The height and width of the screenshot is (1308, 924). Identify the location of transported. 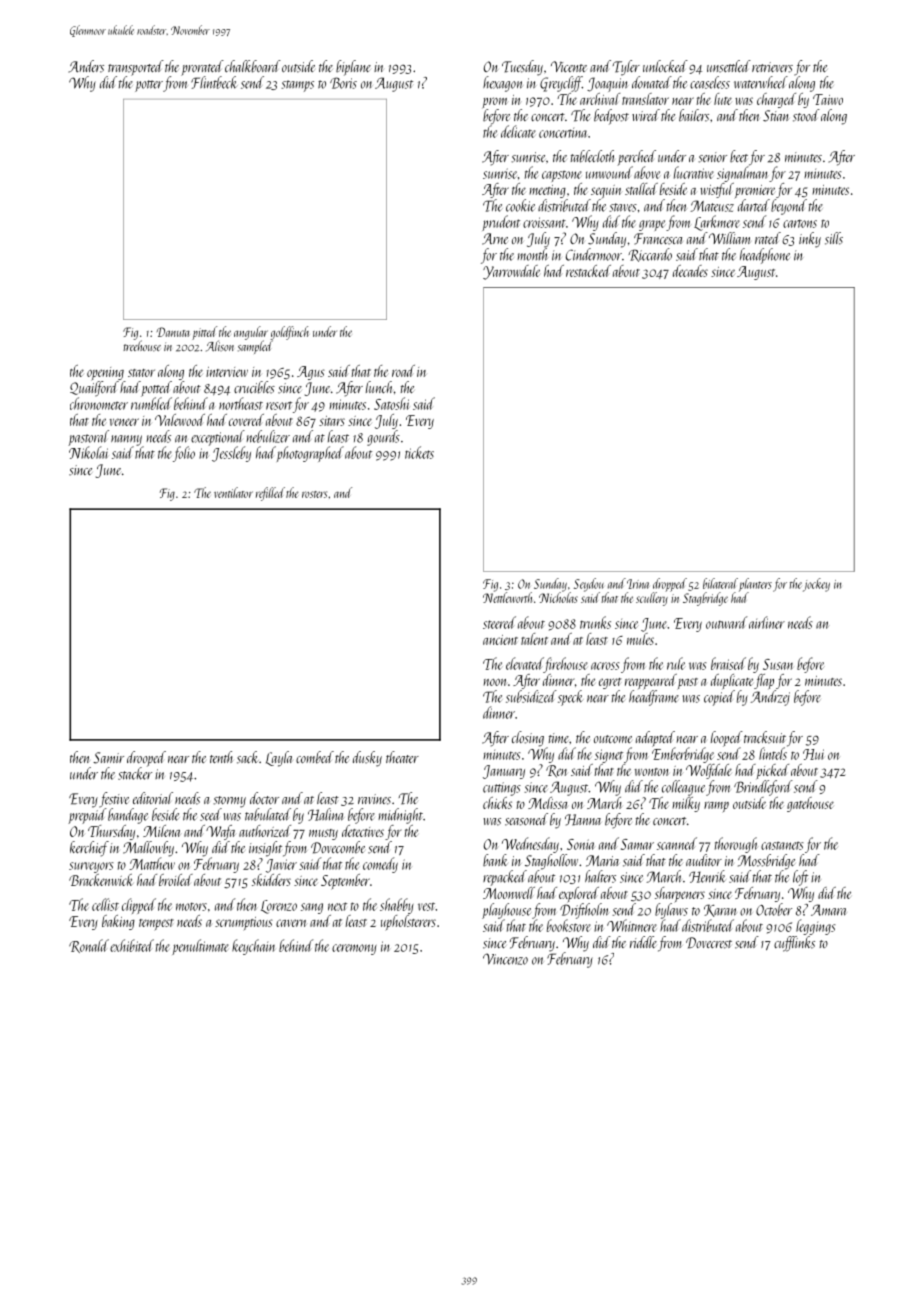
(136, 68).
